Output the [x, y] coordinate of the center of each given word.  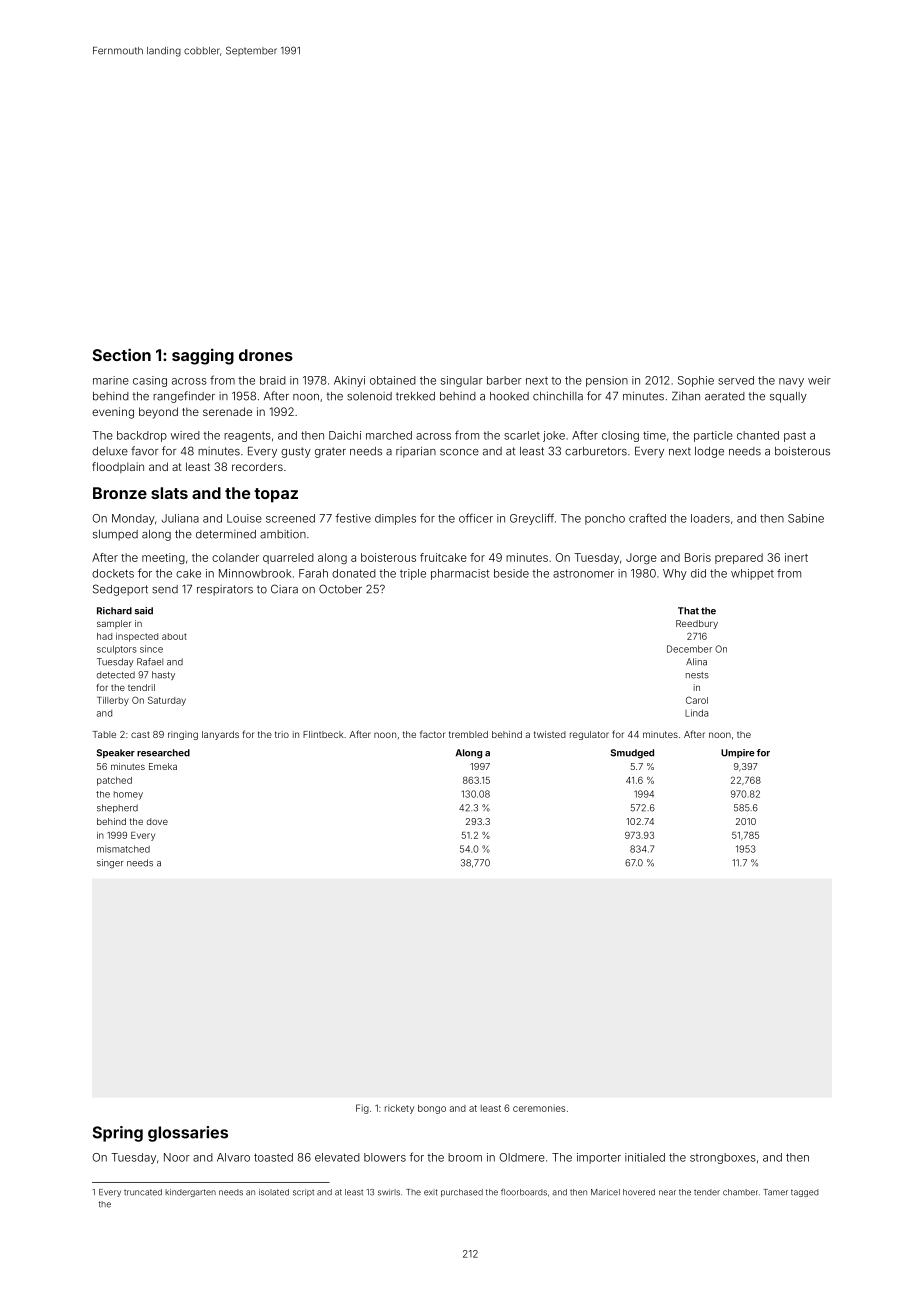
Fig [362, 1109]
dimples [395, 519]
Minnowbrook [255, 573]
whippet [752, 574]
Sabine [806, 518]
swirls [389, 1192]
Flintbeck [323, 734]
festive [353, 518]
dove [157, 821]
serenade [227, 411]
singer [110, 864]
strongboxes [723, 1158]
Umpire [738, 753]
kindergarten [190, 1193]
